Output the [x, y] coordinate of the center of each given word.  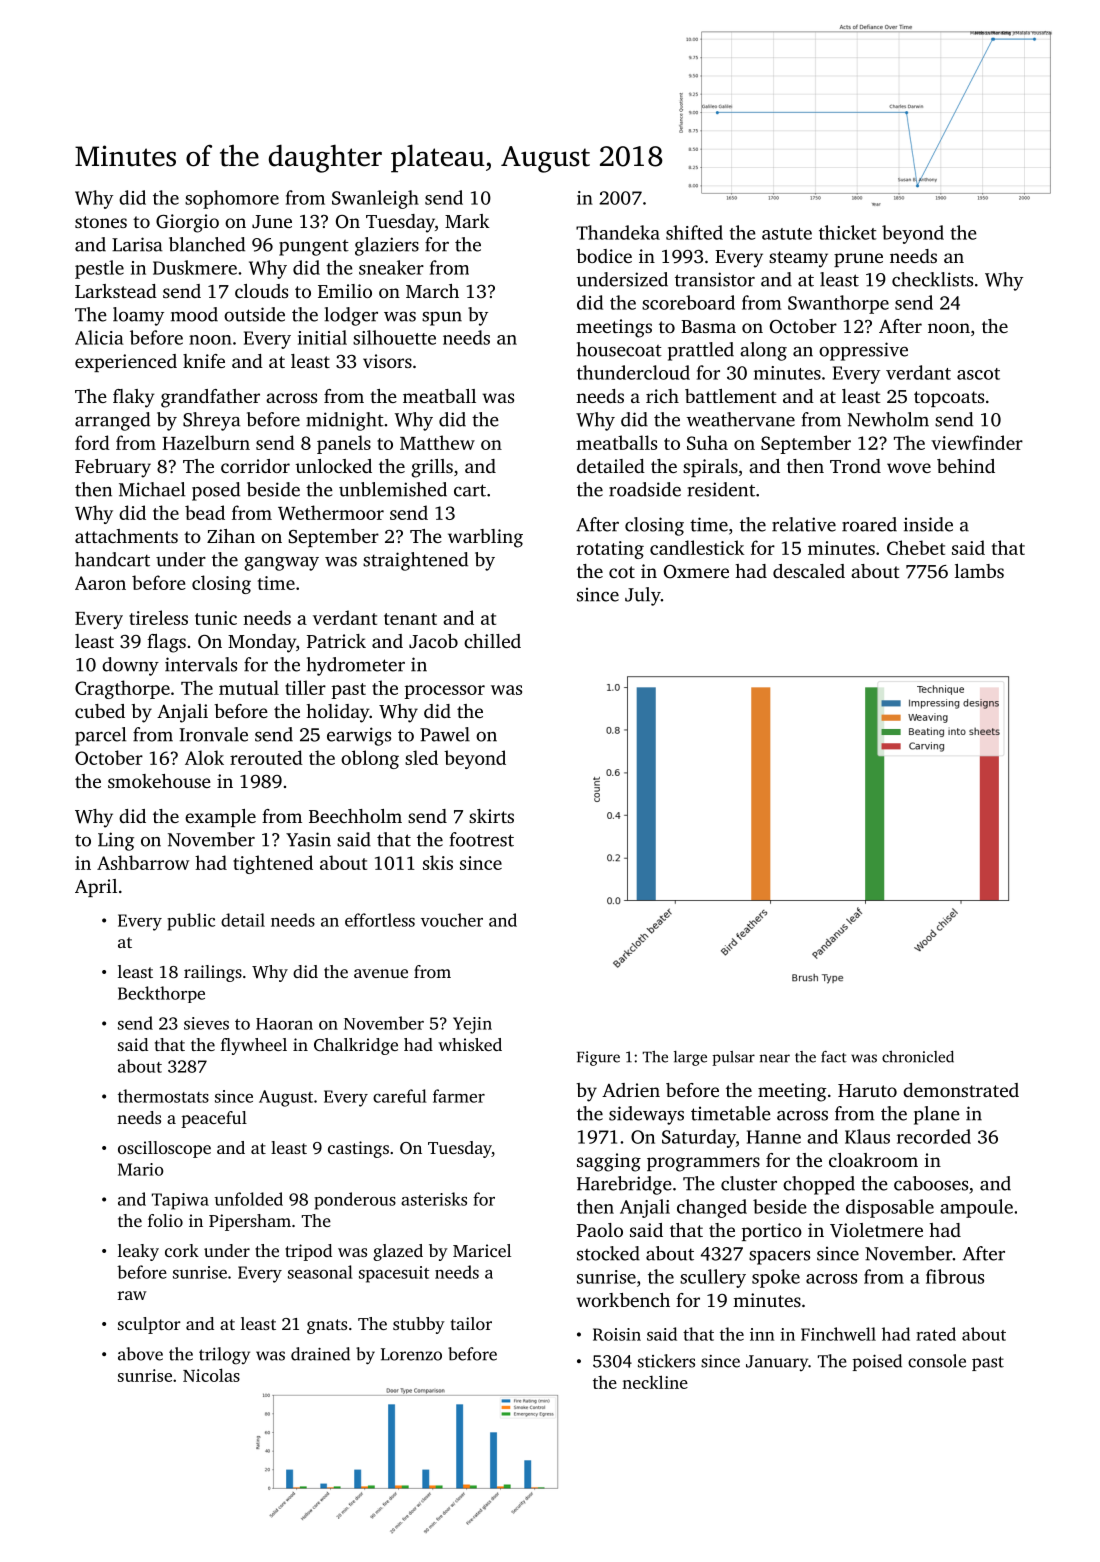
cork [182, 1250]
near [774, 1058]
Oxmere [696, 572]
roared [869, 524]
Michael [152, 489]
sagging [609, 1162]
